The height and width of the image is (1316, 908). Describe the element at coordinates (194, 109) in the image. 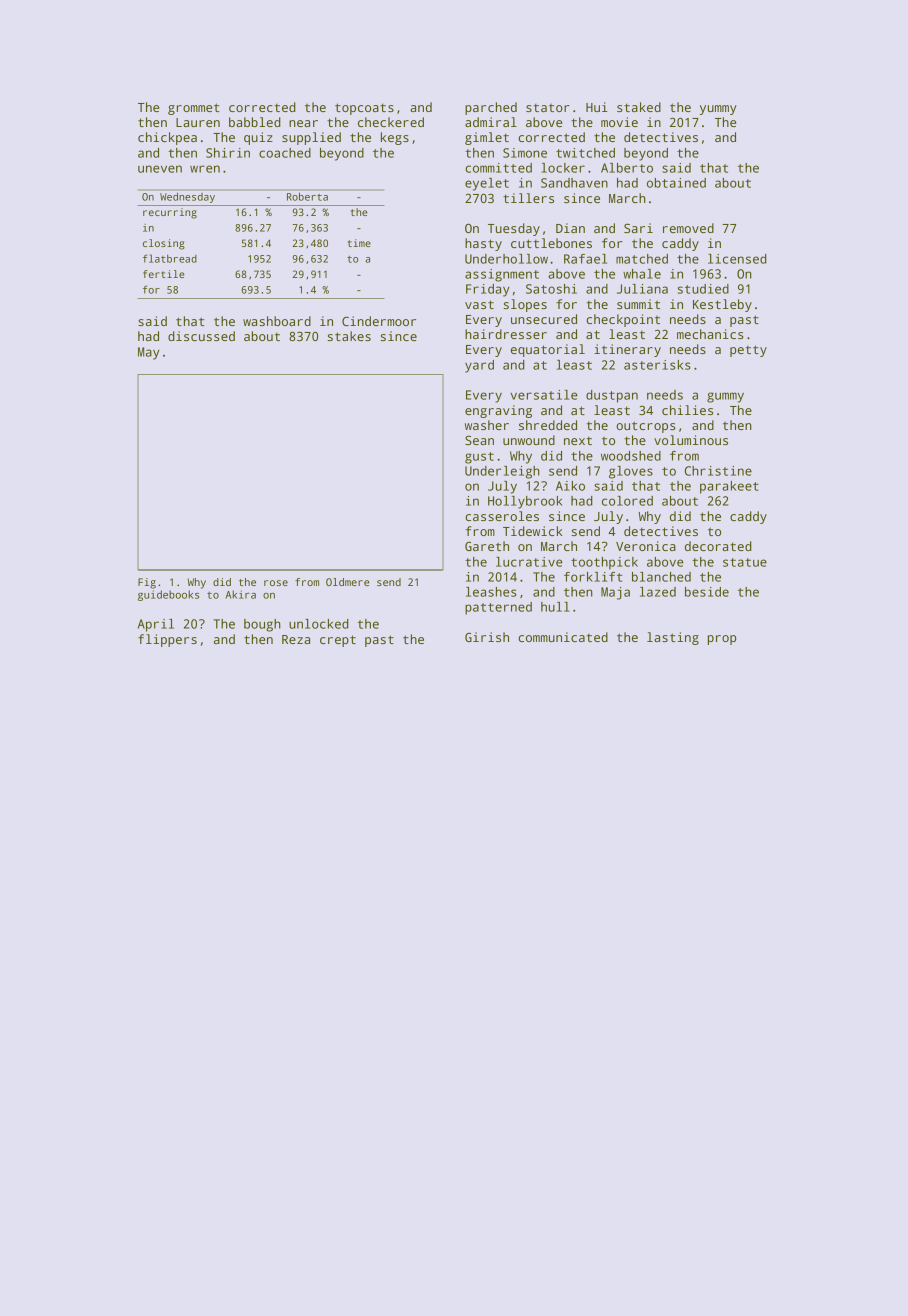

I see `grommet` at that location.
